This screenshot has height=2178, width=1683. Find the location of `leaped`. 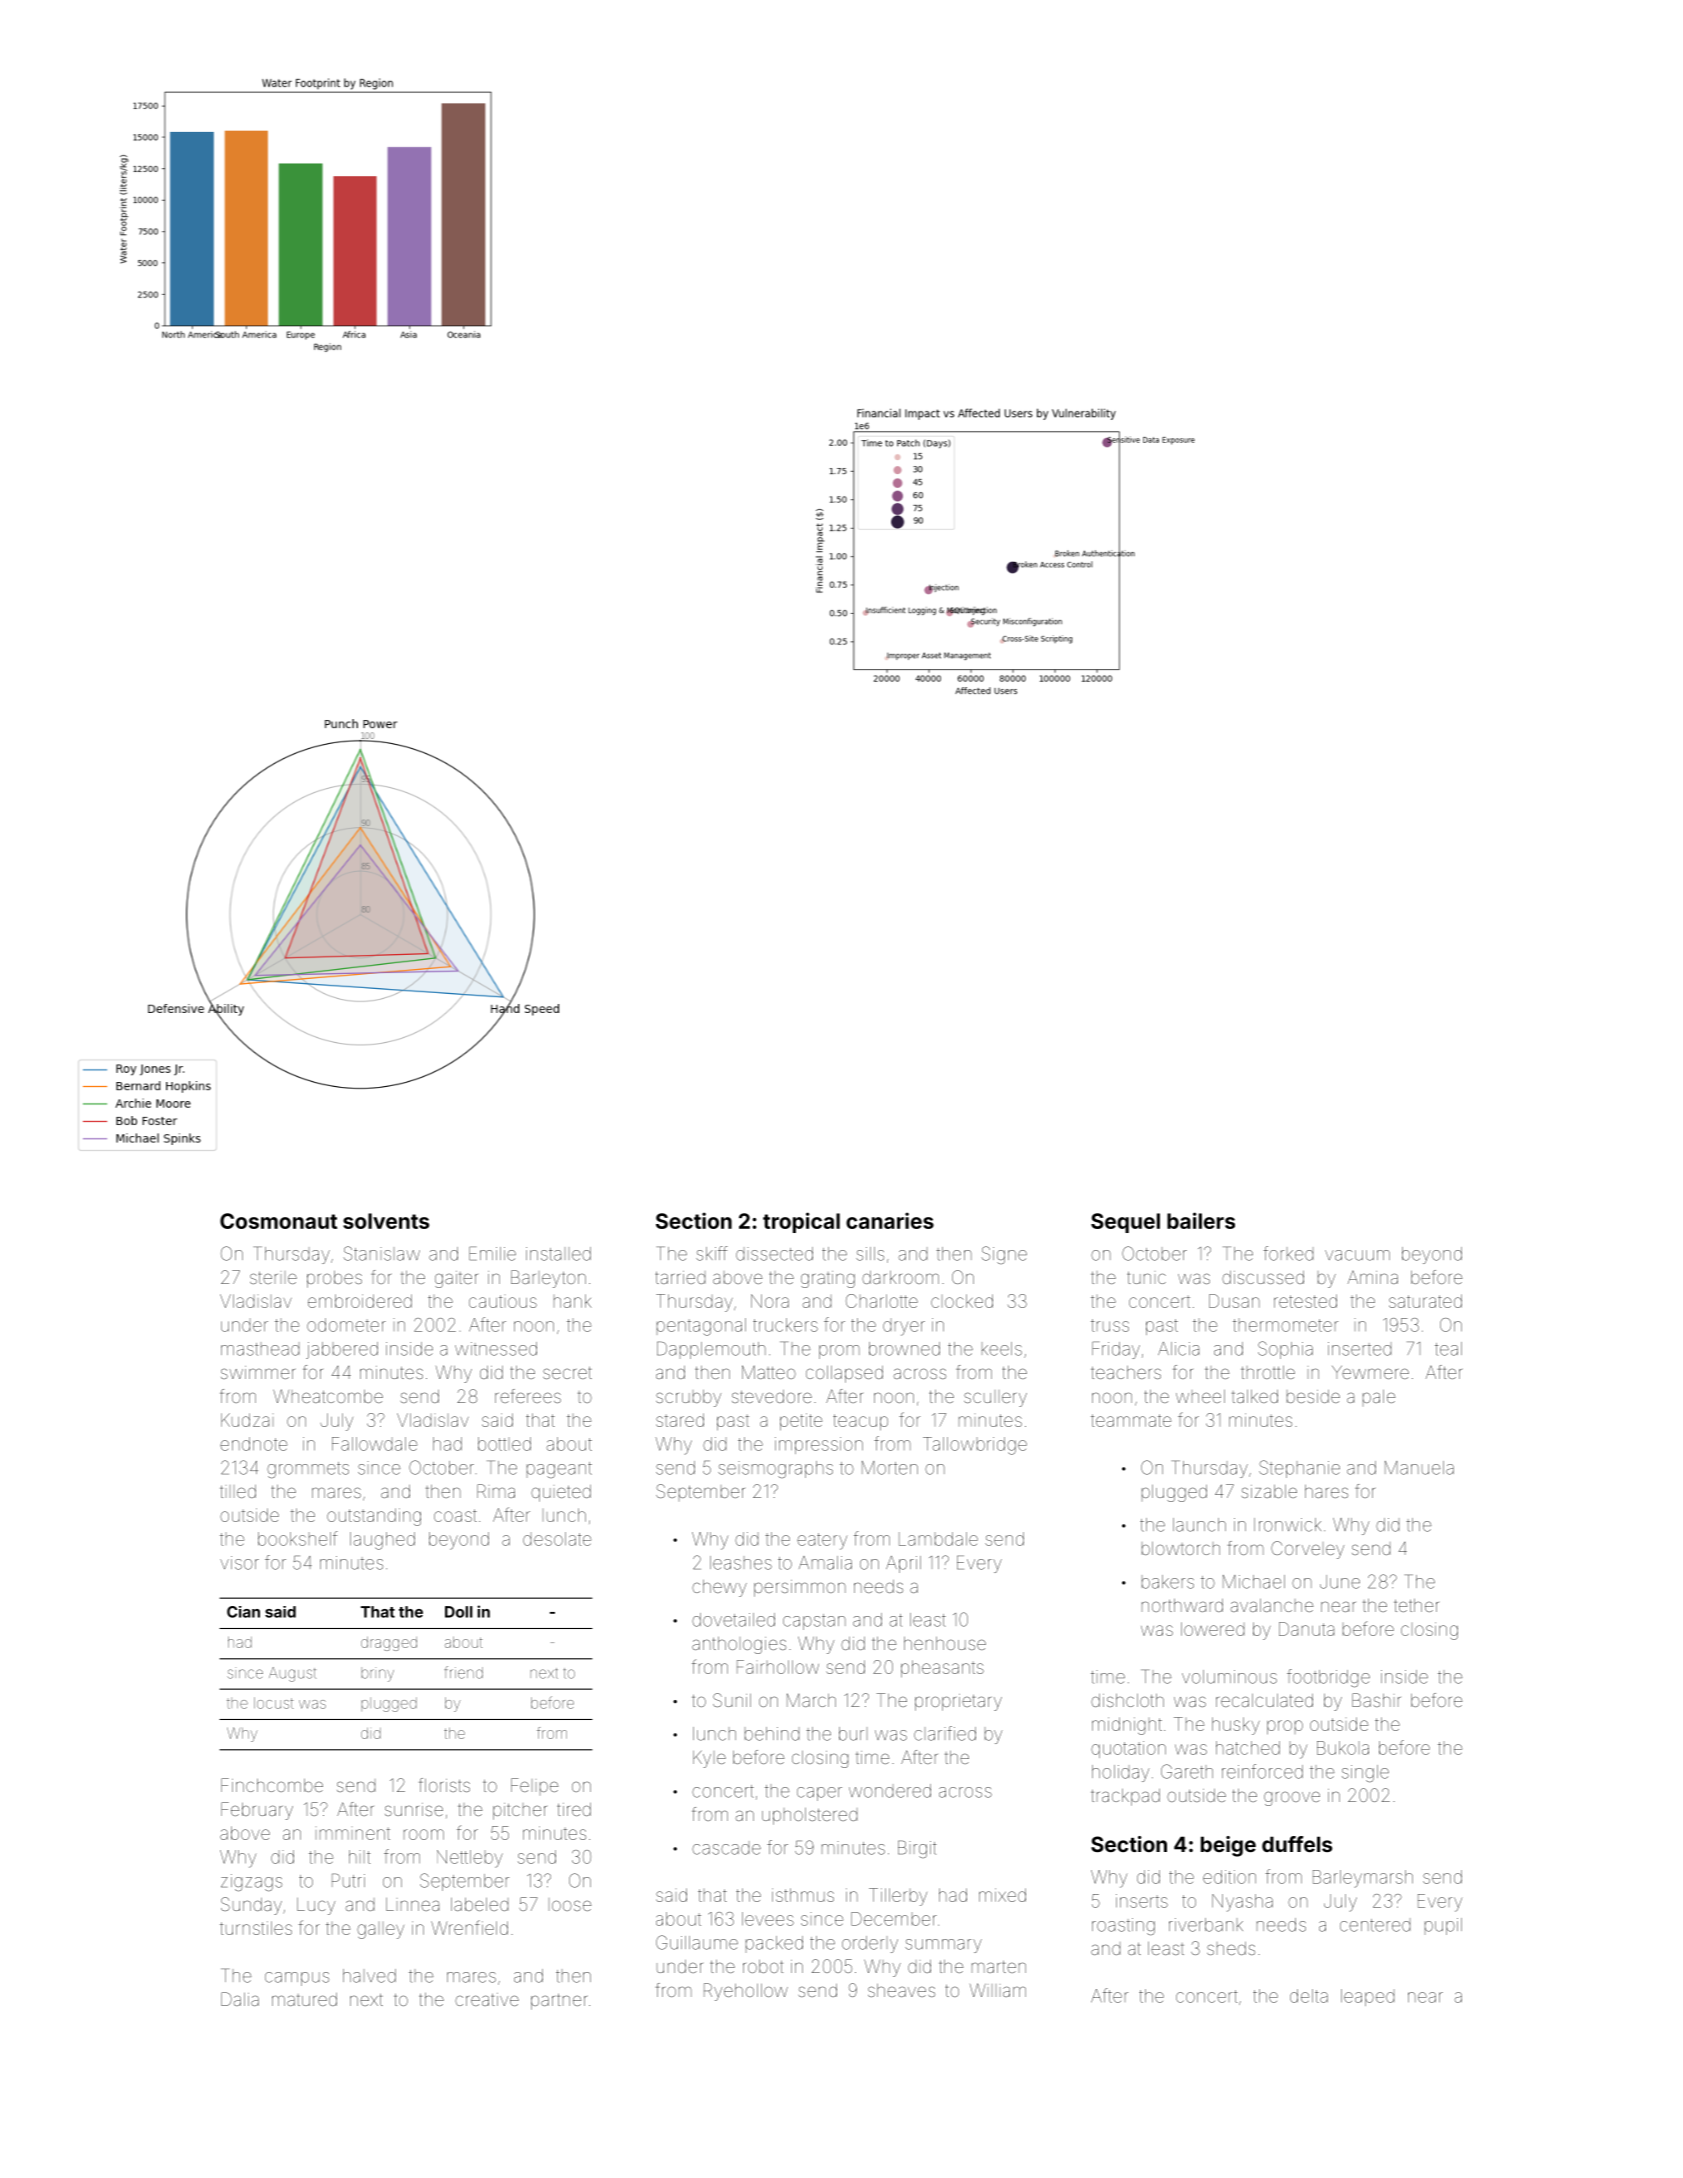

leaped is located at coordinates (1367, 1997).
